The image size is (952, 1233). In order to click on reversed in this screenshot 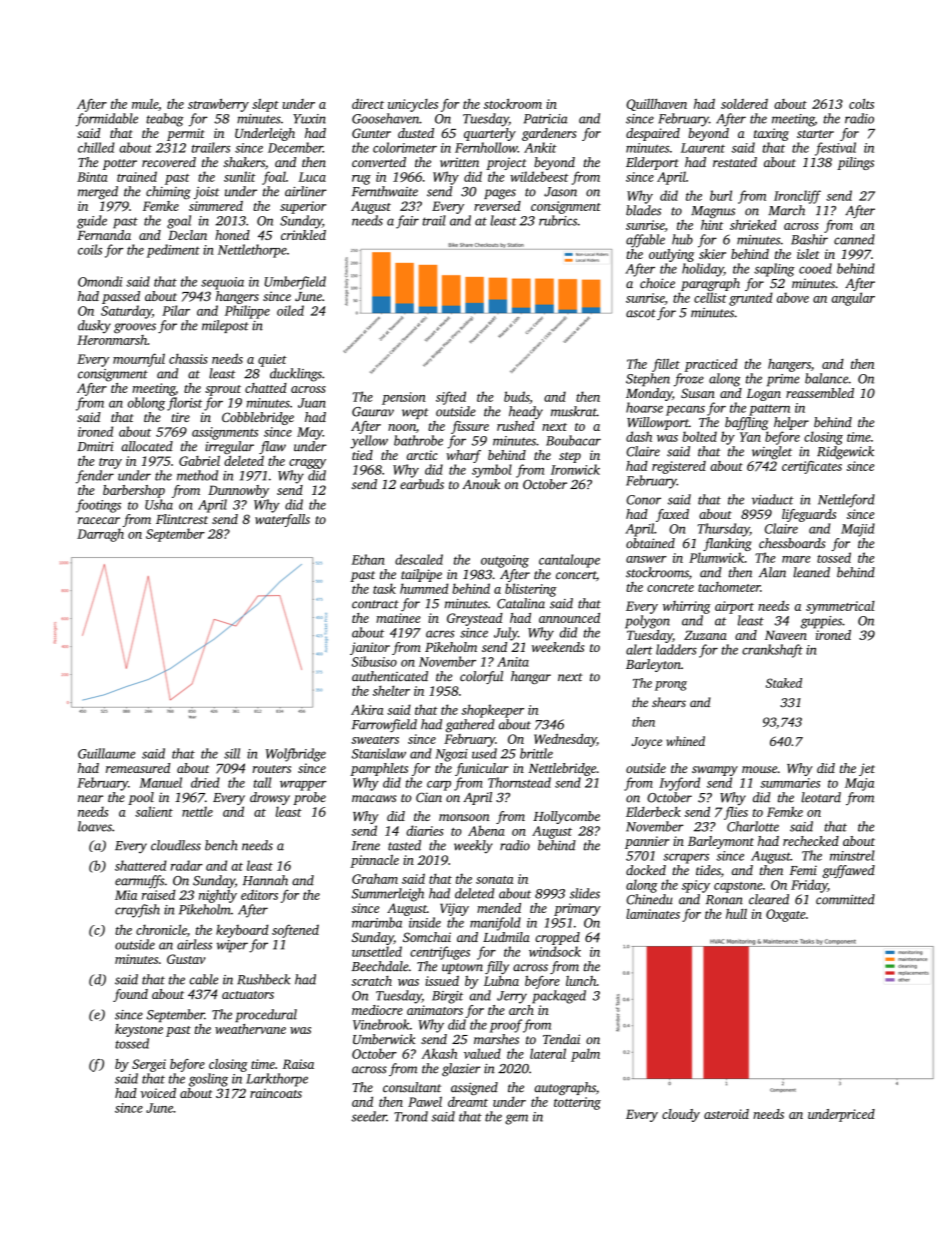, I will do `click(497, 206)`.
